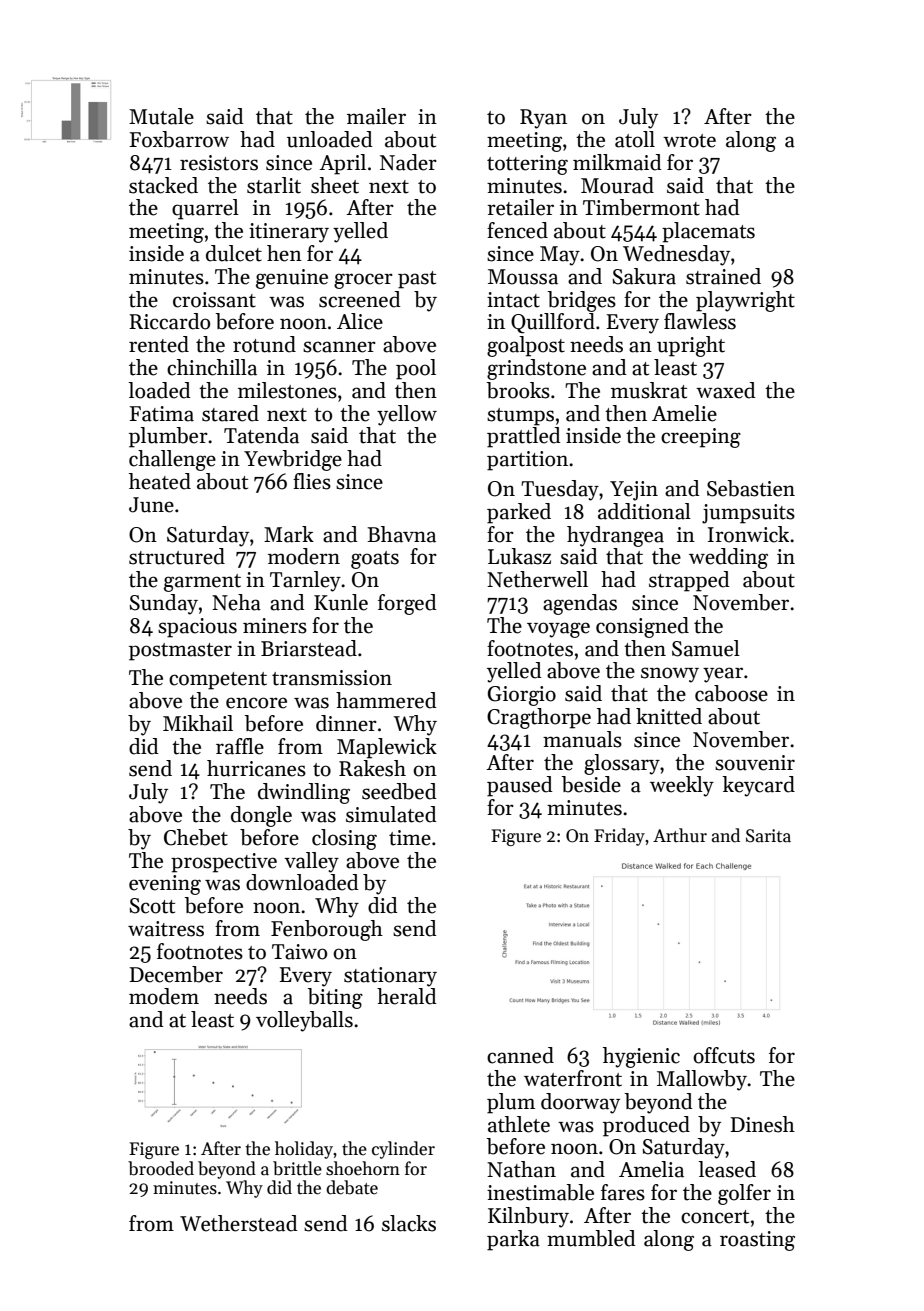 This screenshot has height=1311, width=924. What do you see at coordinates (239, 1223) in the screenshot?
I see `Wetherstead` at bounding box center [239, 1223].
